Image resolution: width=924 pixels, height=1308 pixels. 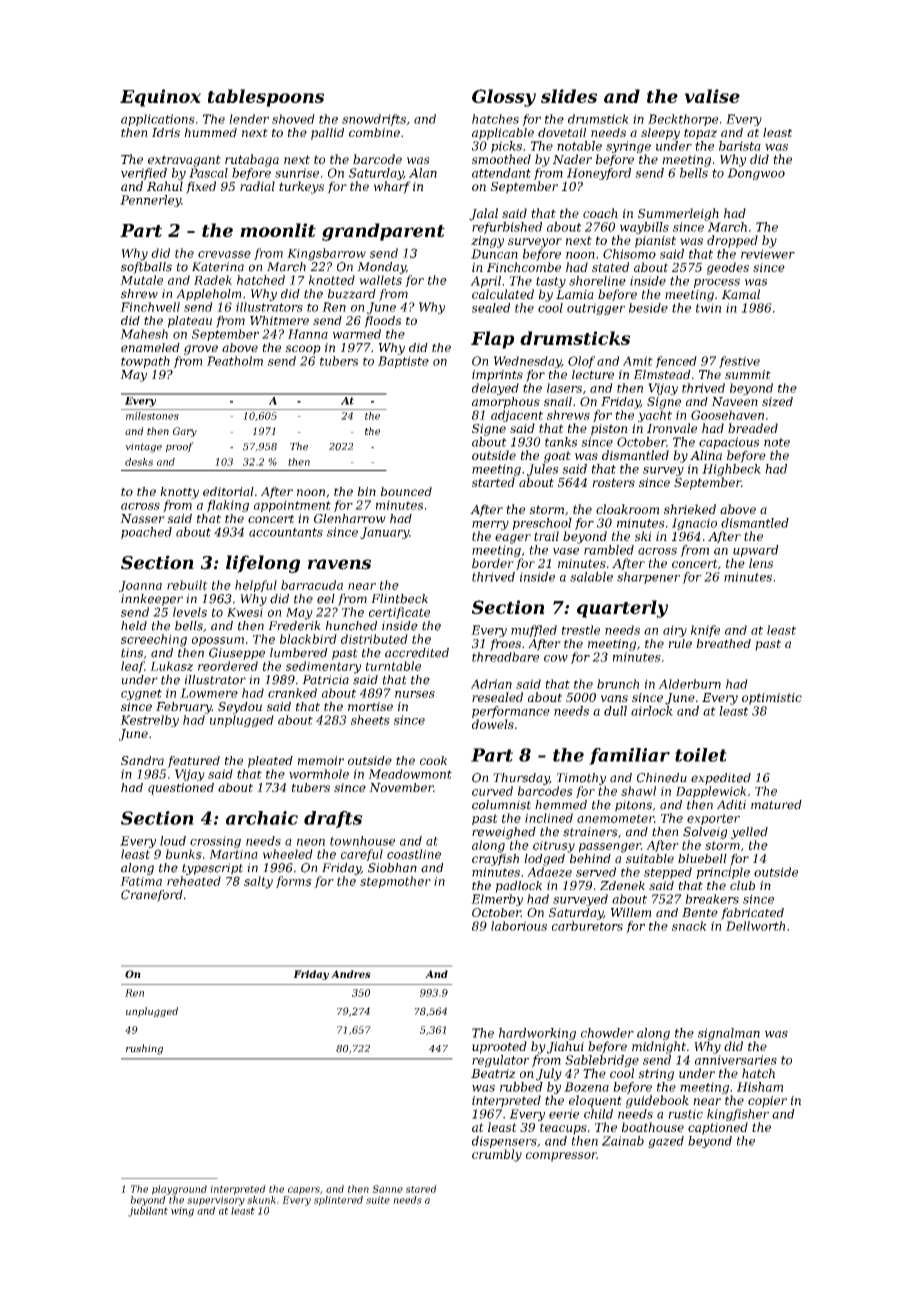 I want to click on Thursday, so click(x=521, y=779).
